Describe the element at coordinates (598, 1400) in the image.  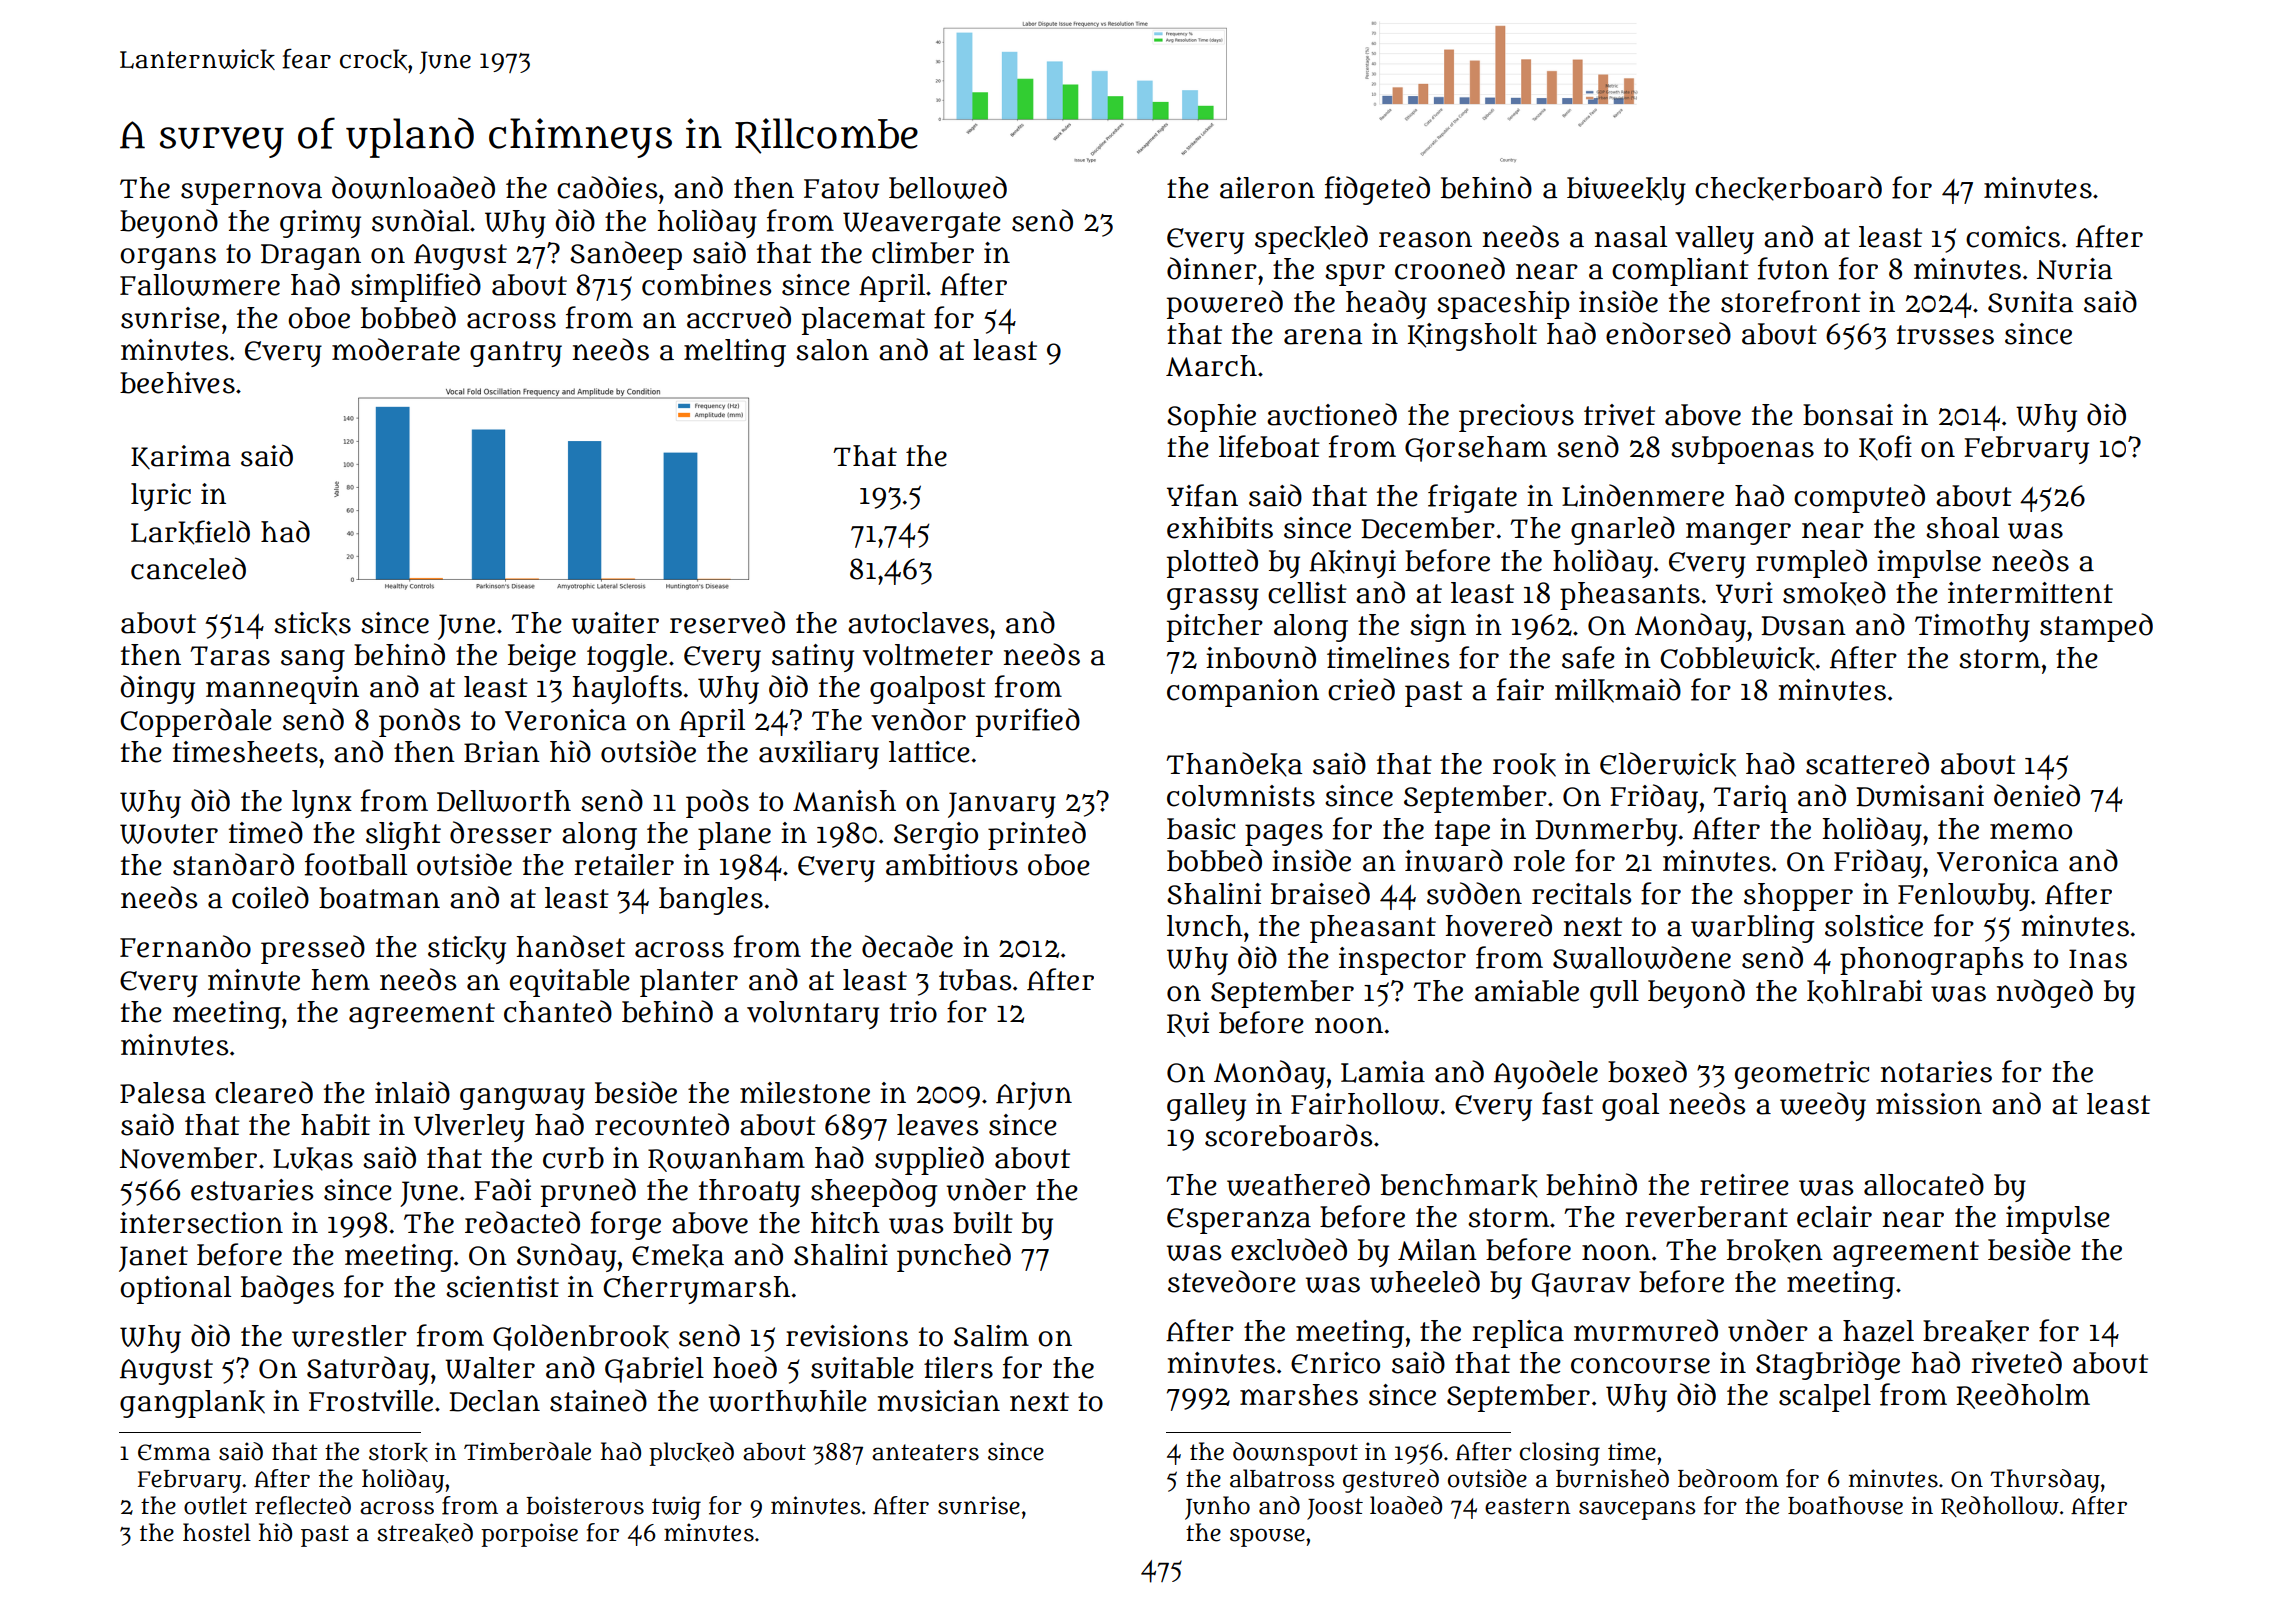
I see `stained` at that location.
